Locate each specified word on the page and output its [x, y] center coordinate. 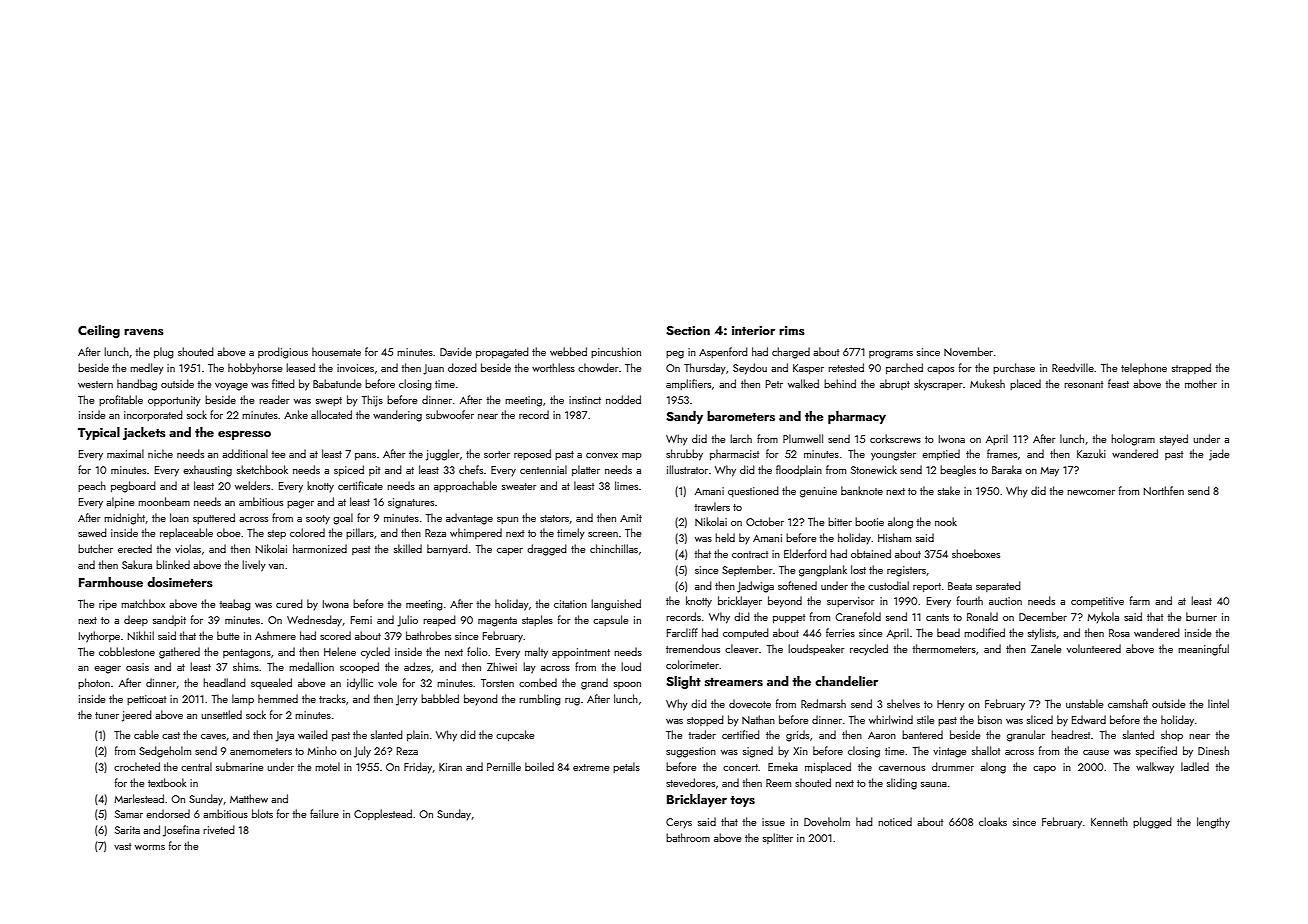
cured [289, 603]
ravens [144, 332]
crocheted [137, 766]
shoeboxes [976, 553]
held [725, 537]
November [968, 351]
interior [753, 330]
